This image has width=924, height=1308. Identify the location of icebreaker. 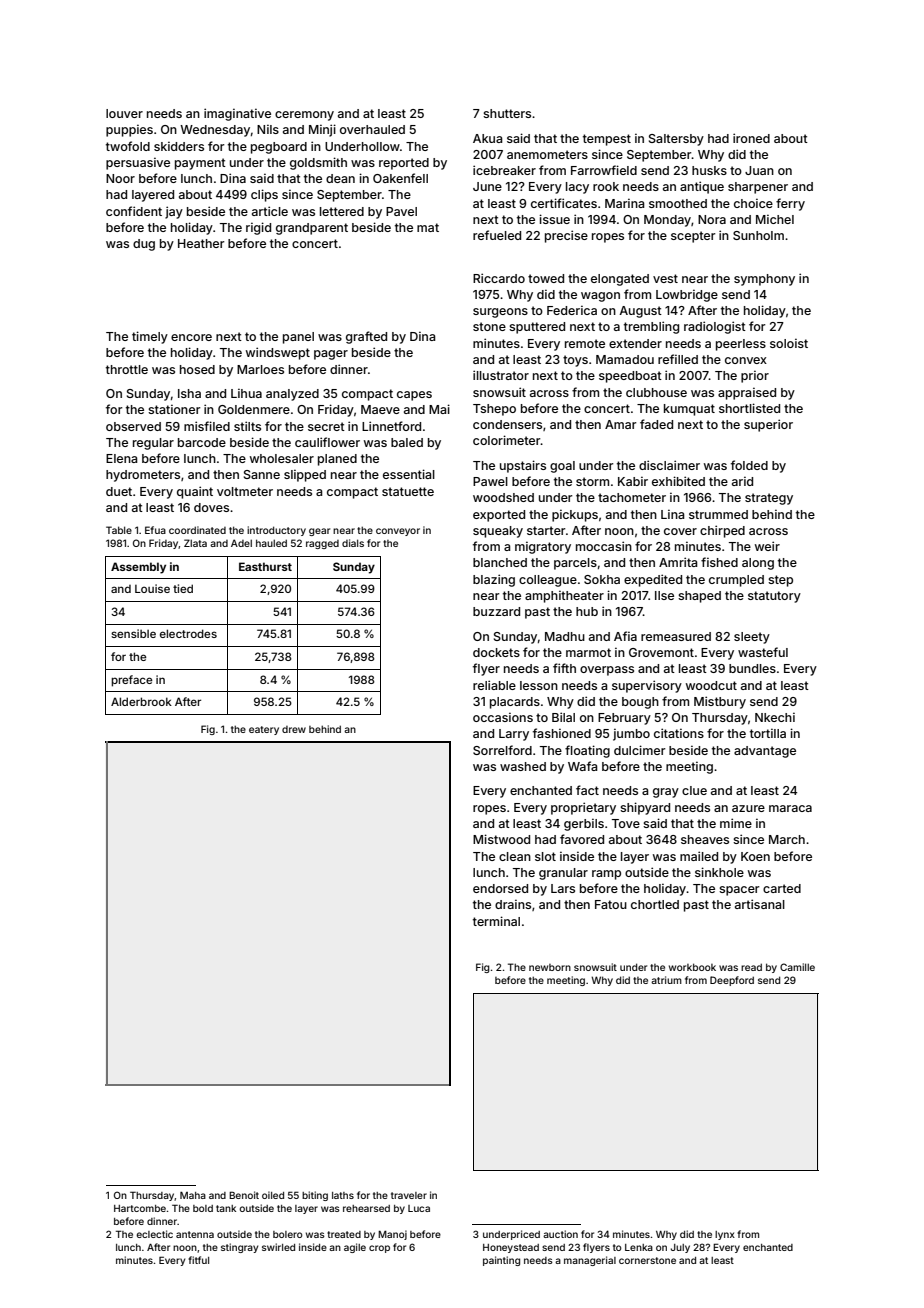
(504, 170).
